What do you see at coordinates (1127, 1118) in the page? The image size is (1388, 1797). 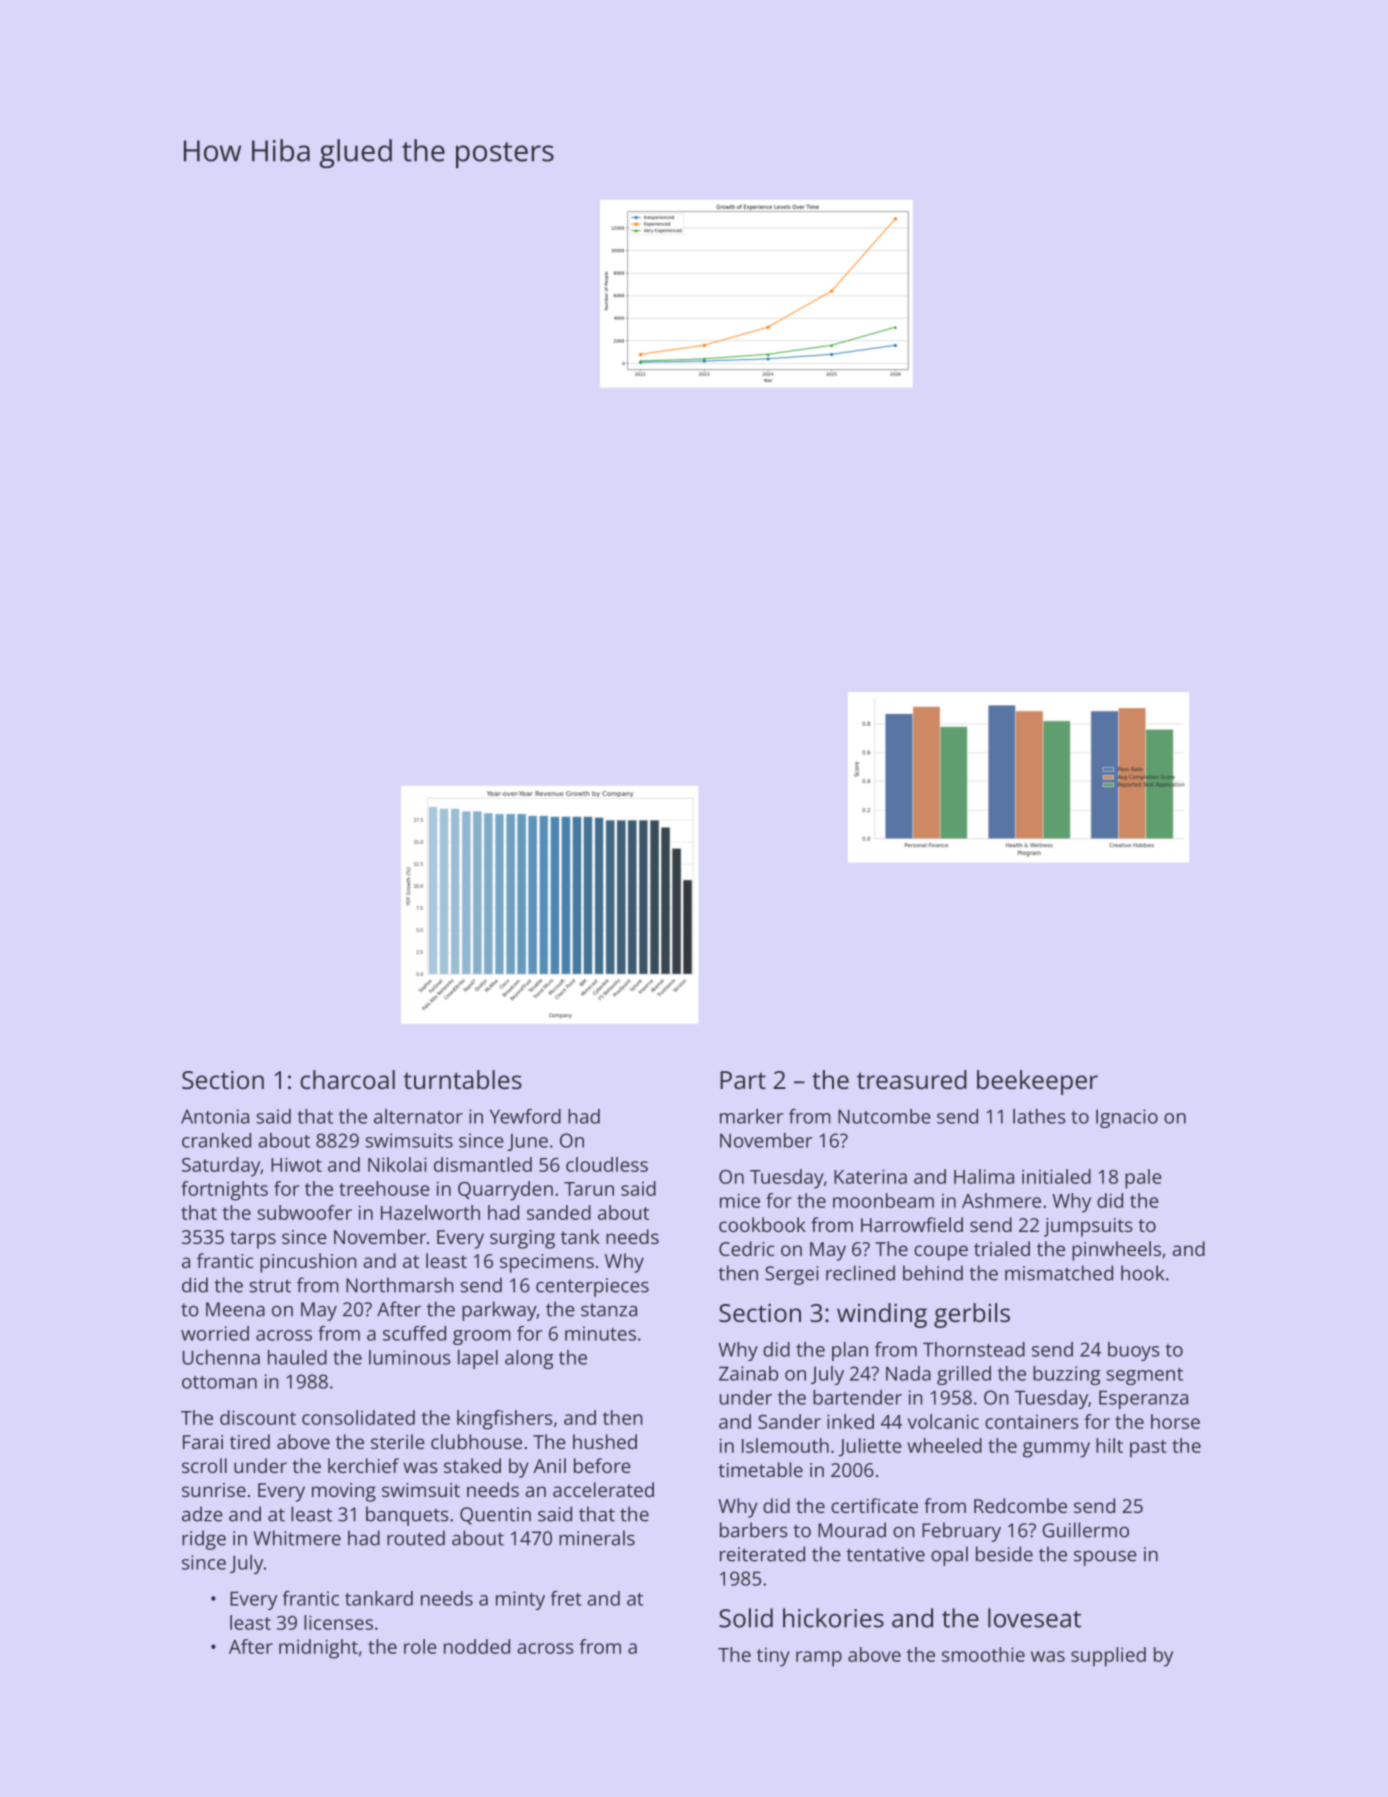 I see `Ignacio` at bounding box center [1127, 1118].
